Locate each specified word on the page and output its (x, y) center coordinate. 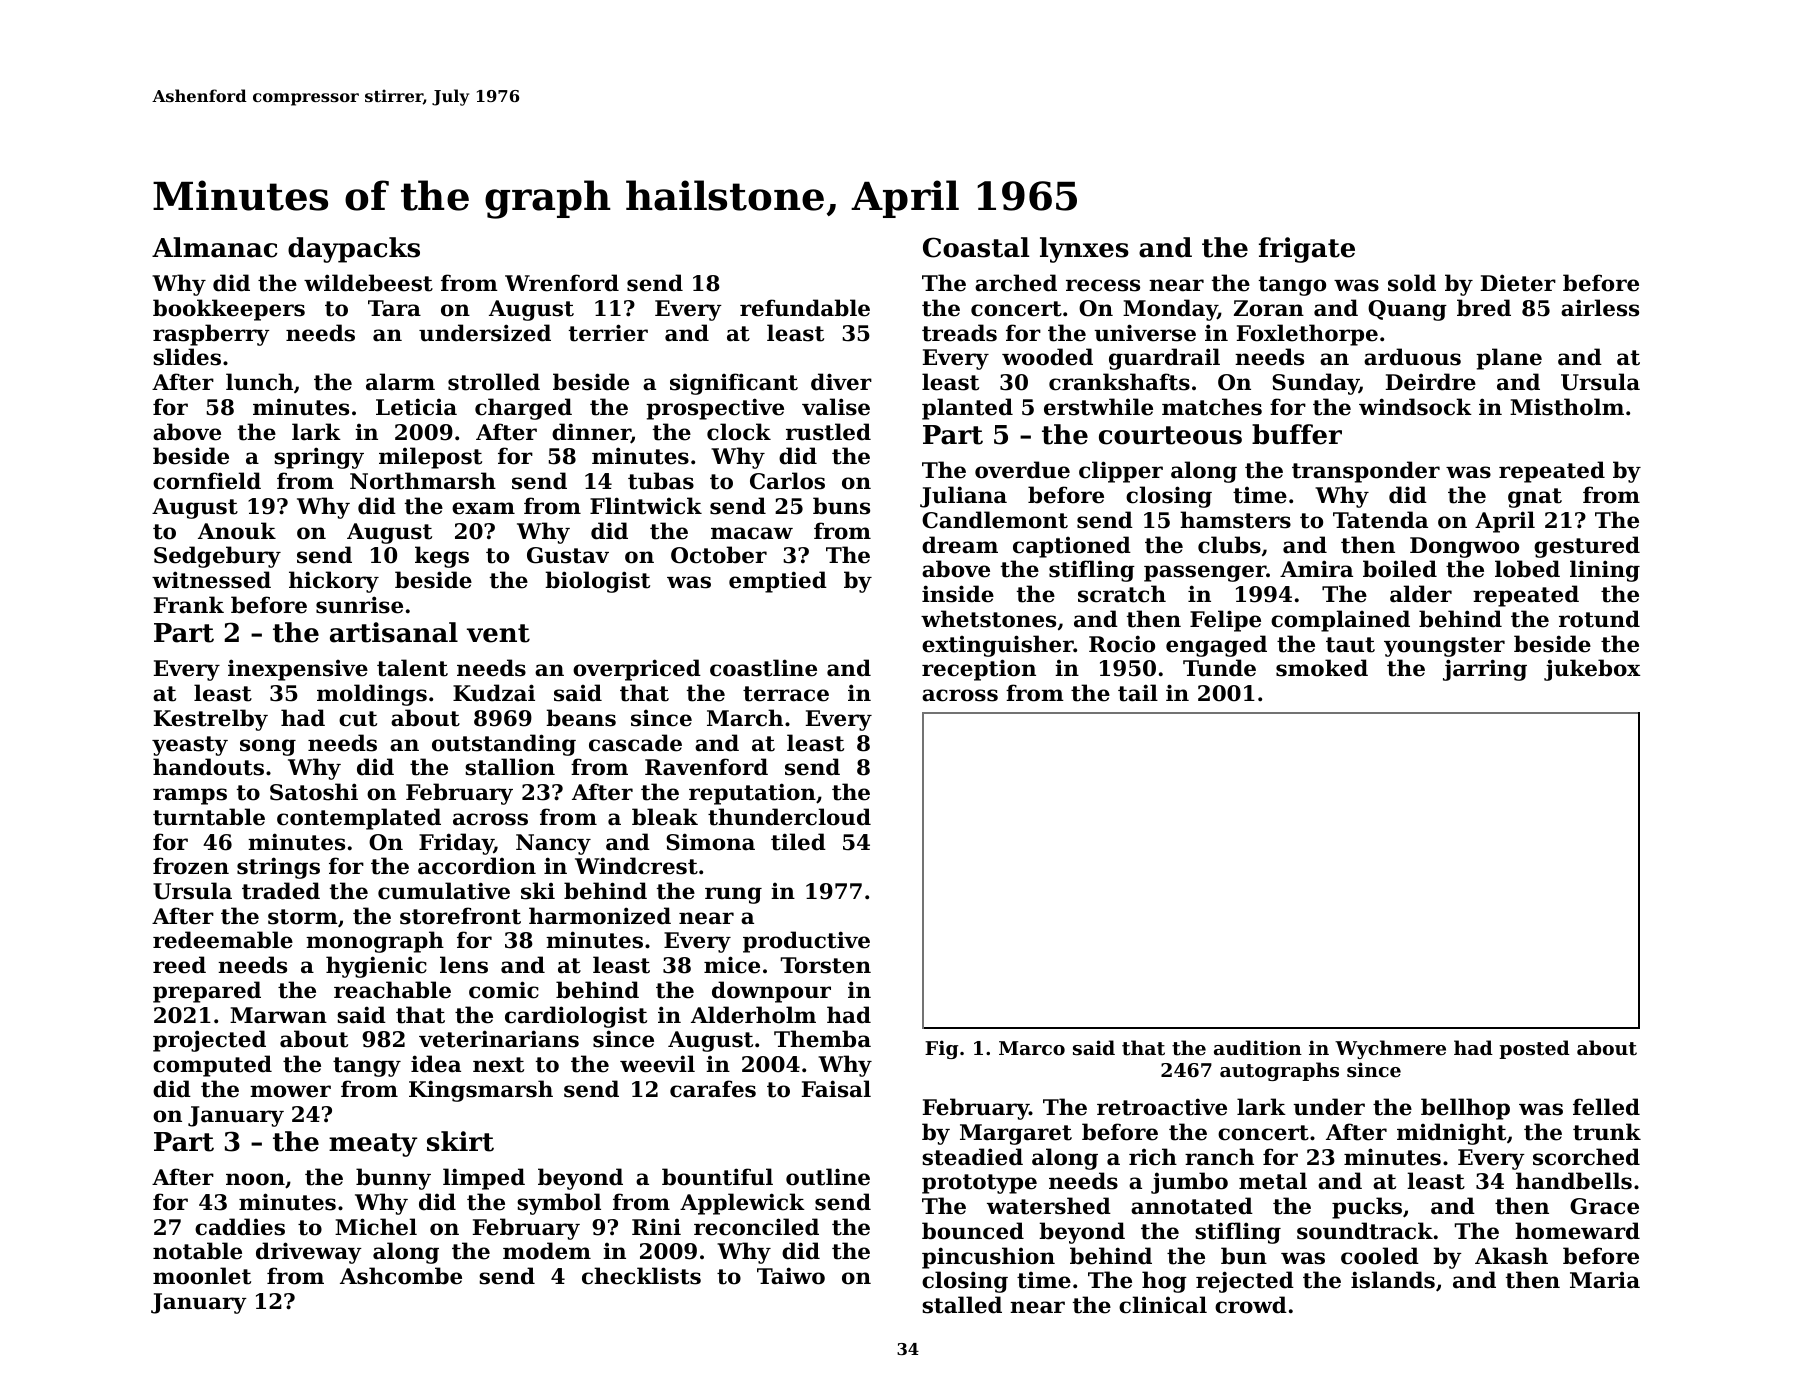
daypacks (354, 250)
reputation (752, 794)
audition (1258, 1048)
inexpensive (298, 670)
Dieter (1518, 283)
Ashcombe (401, 1276)
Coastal (976, 247)
